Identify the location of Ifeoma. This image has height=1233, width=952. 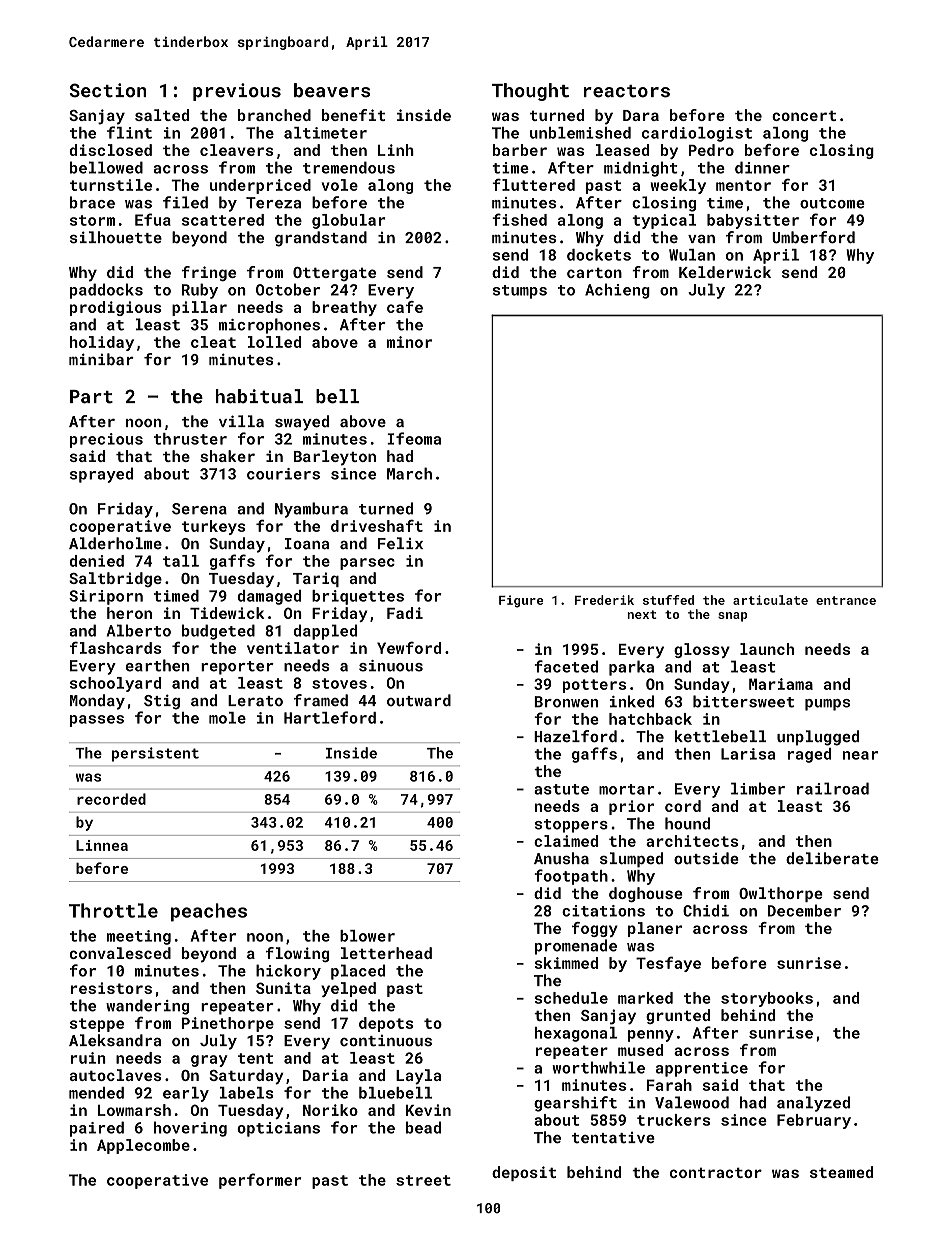
(414, 438).
